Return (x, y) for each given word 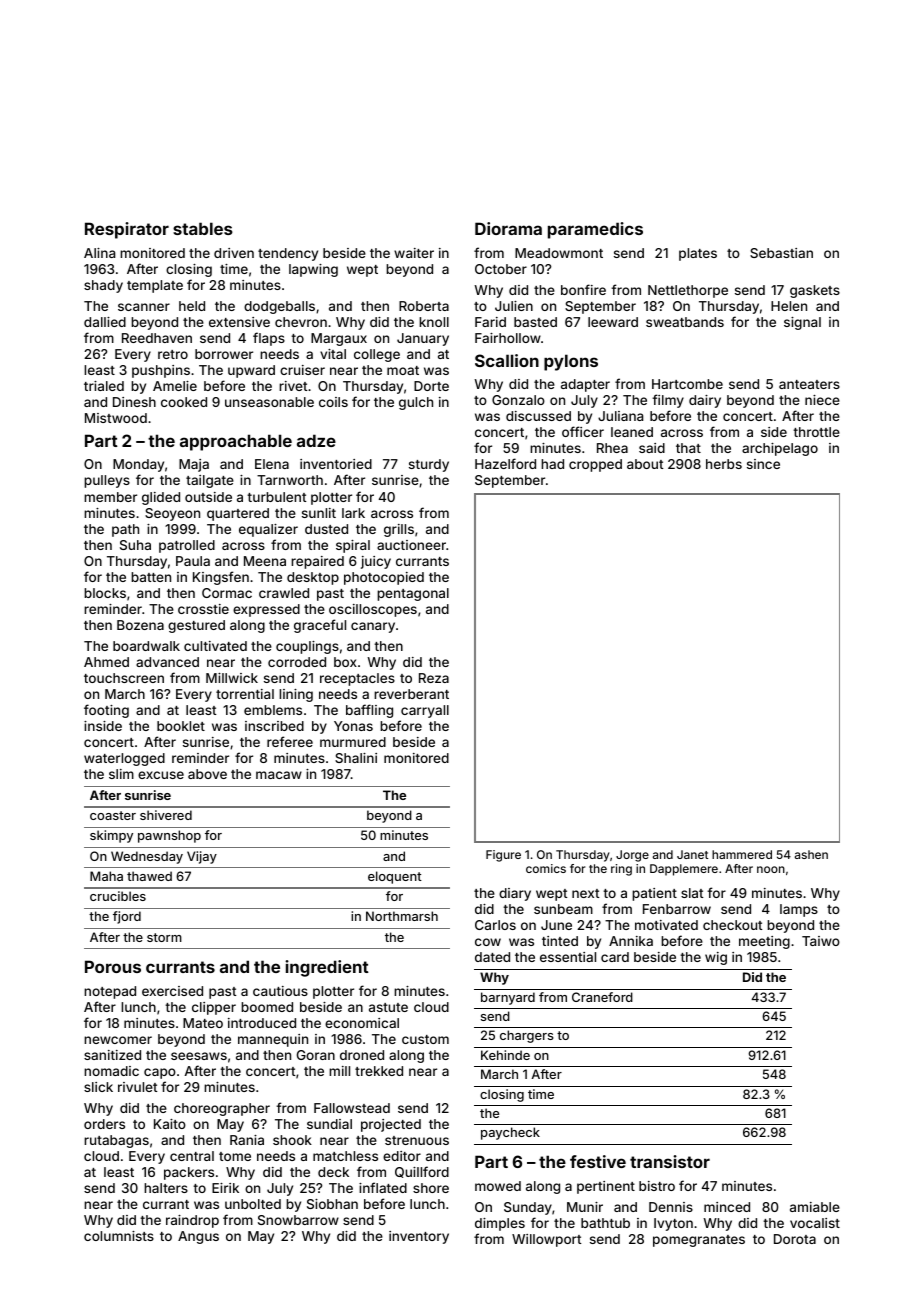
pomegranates (699, 1241)
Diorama (508, 228)
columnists (119, 1236)
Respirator (127, 230)
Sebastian (781, 253)
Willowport (546, 1240)
